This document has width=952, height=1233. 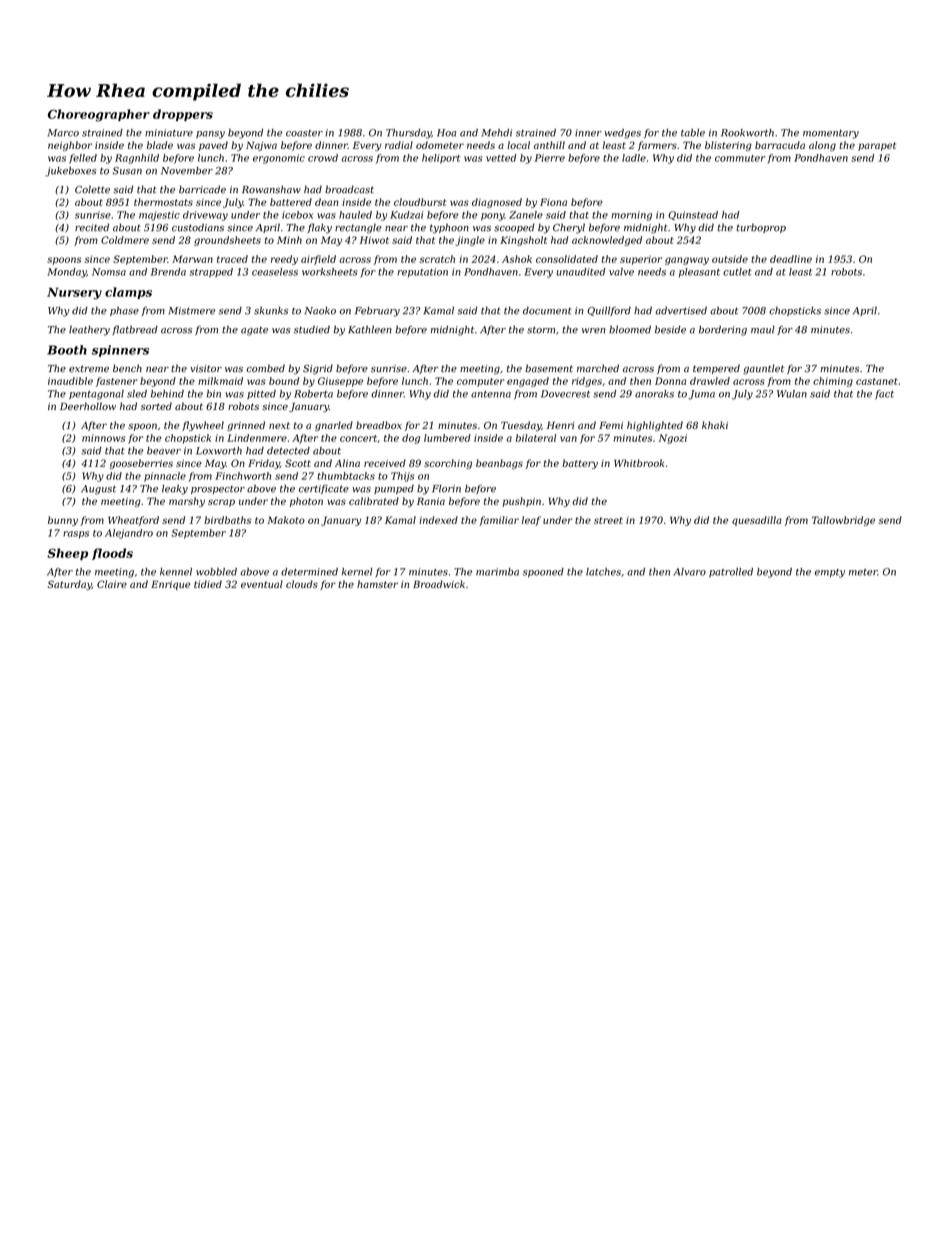 I want to click on Mehdi, so click(x=497, y=133).
